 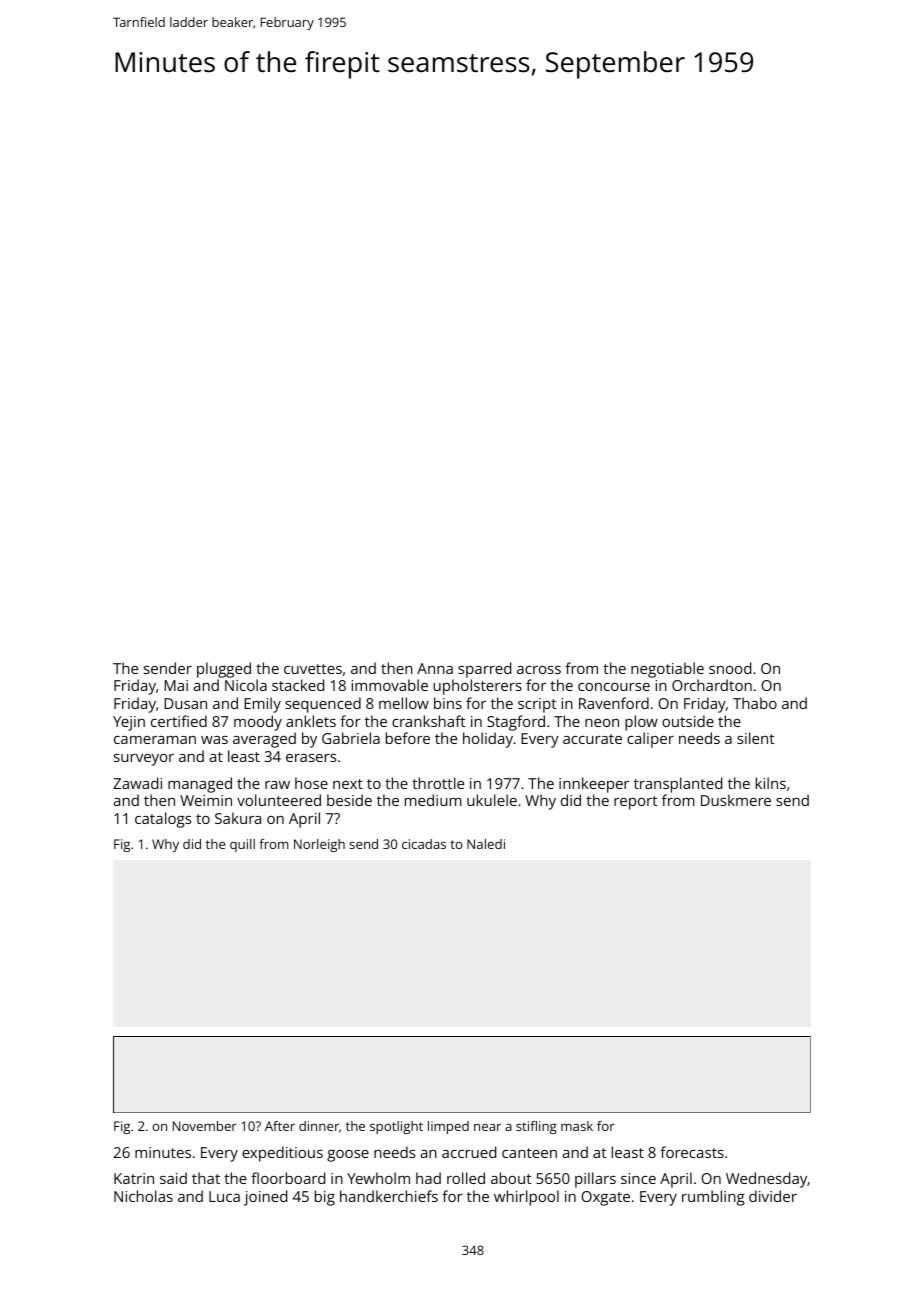 What do you see at coordinates (205, 1126) in the document?
I see `November` at bounding box center [205, 1126].
